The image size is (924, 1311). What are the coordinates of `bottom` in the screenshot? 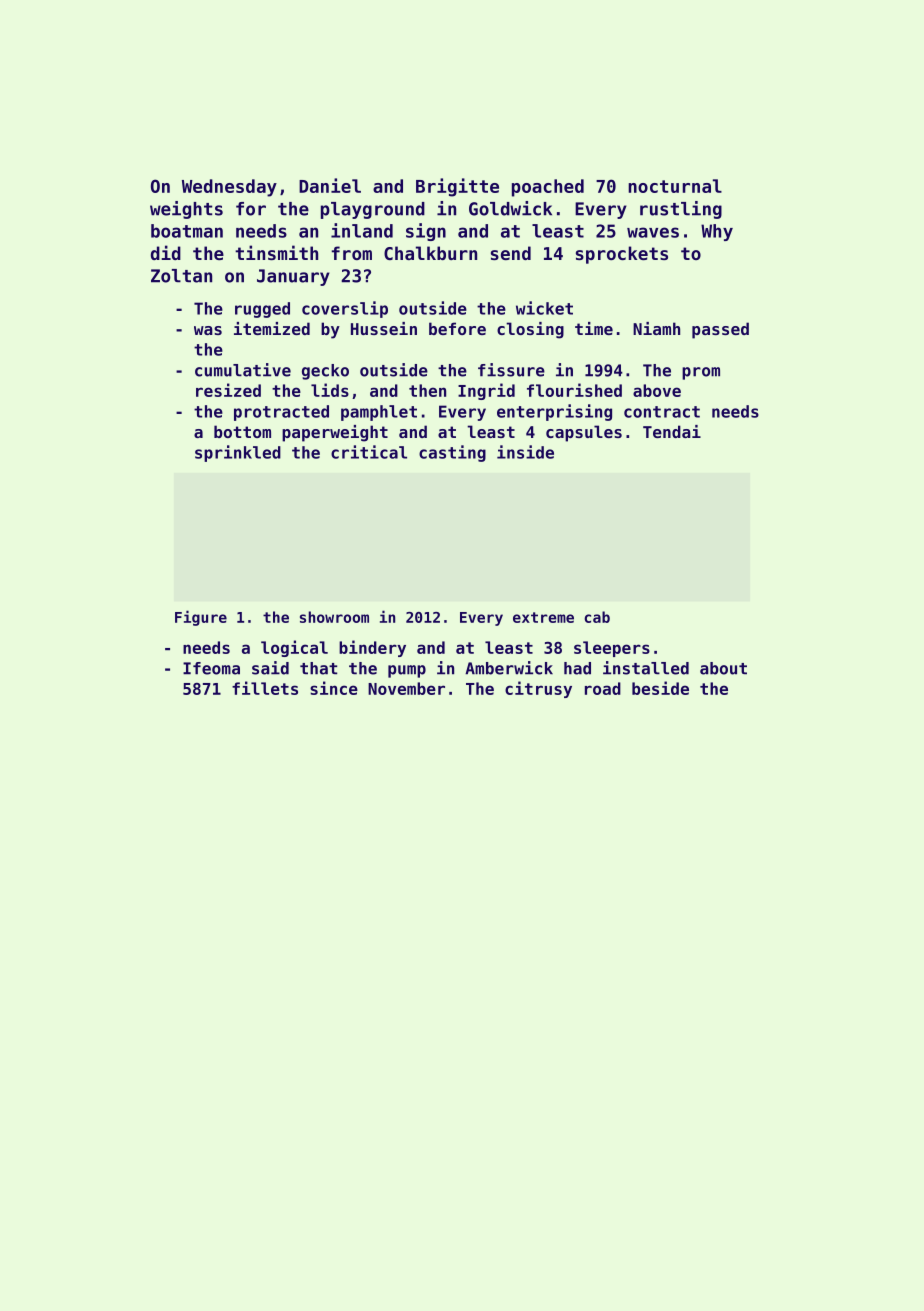 It's located at (242, 431).
